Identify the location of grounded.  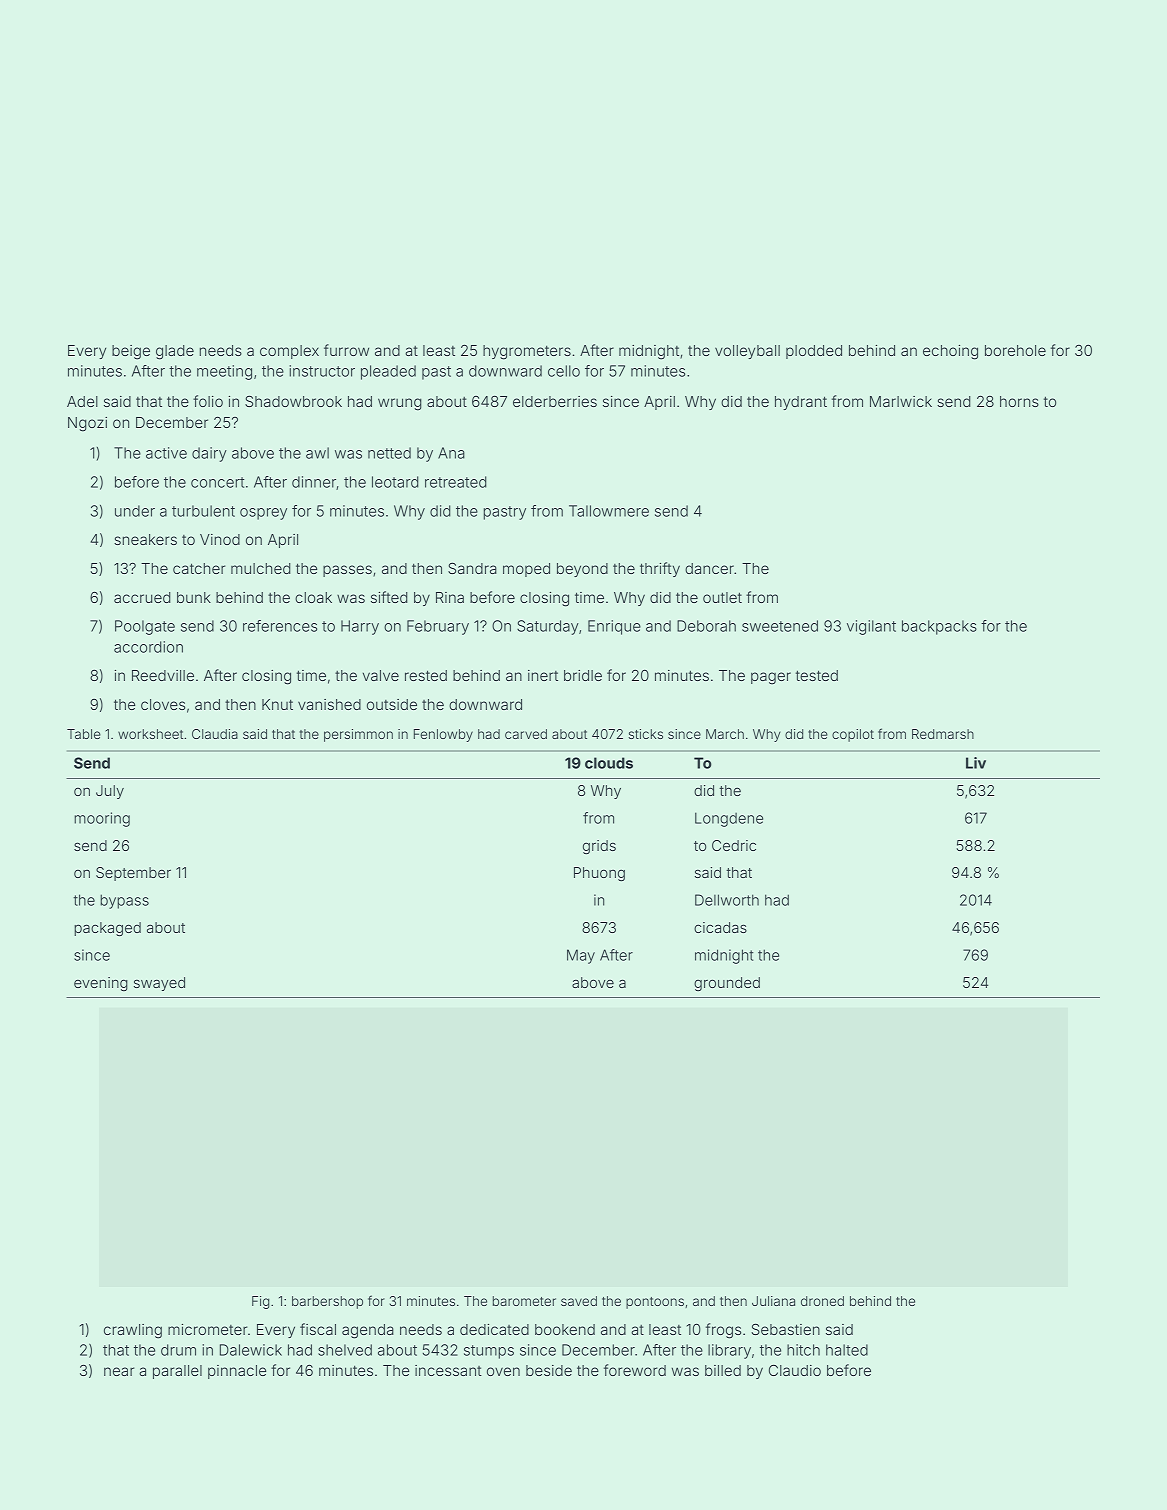
(727, 984).
